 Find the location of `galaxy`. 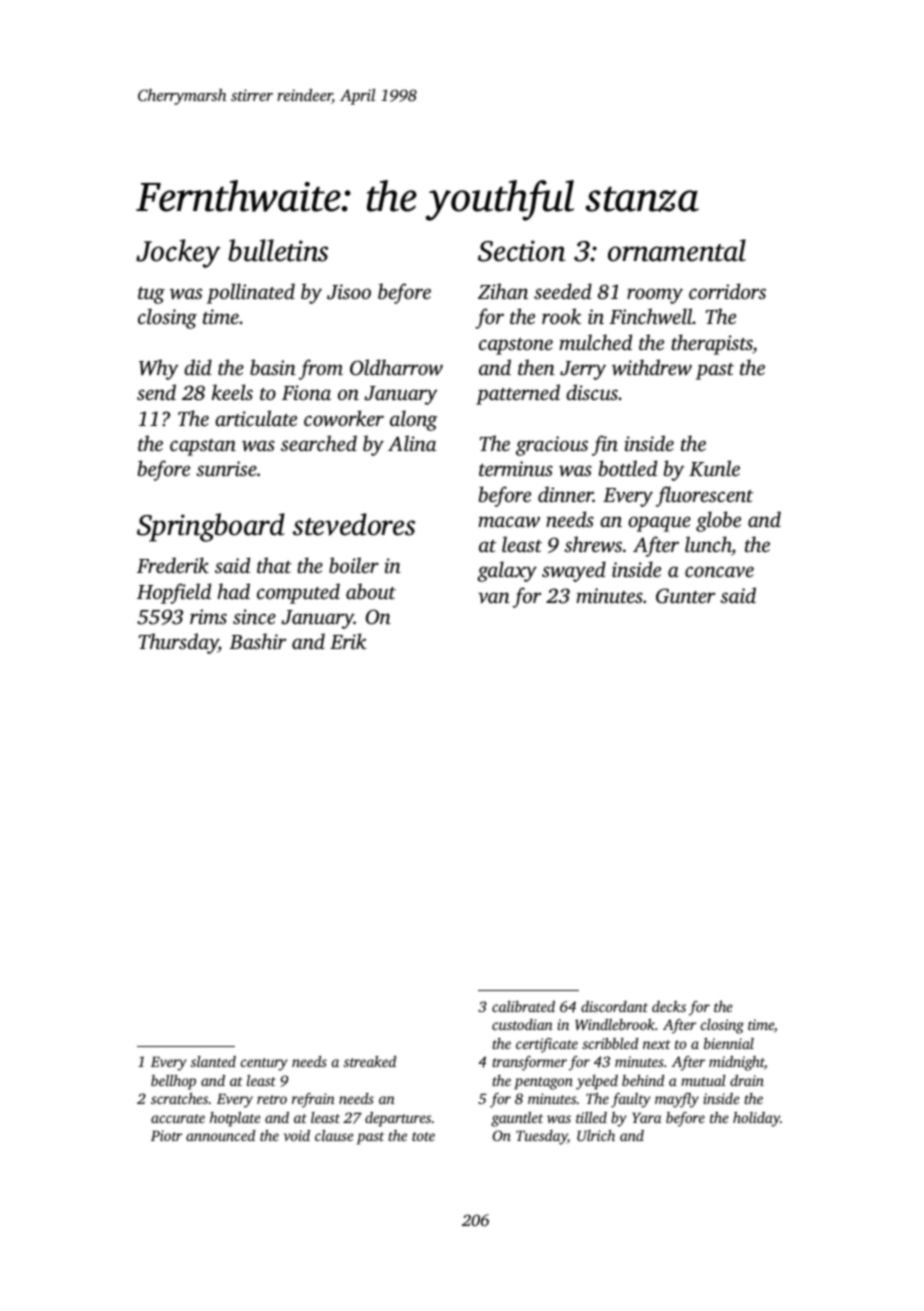

galaxy is located at coordinates (507, 571).
